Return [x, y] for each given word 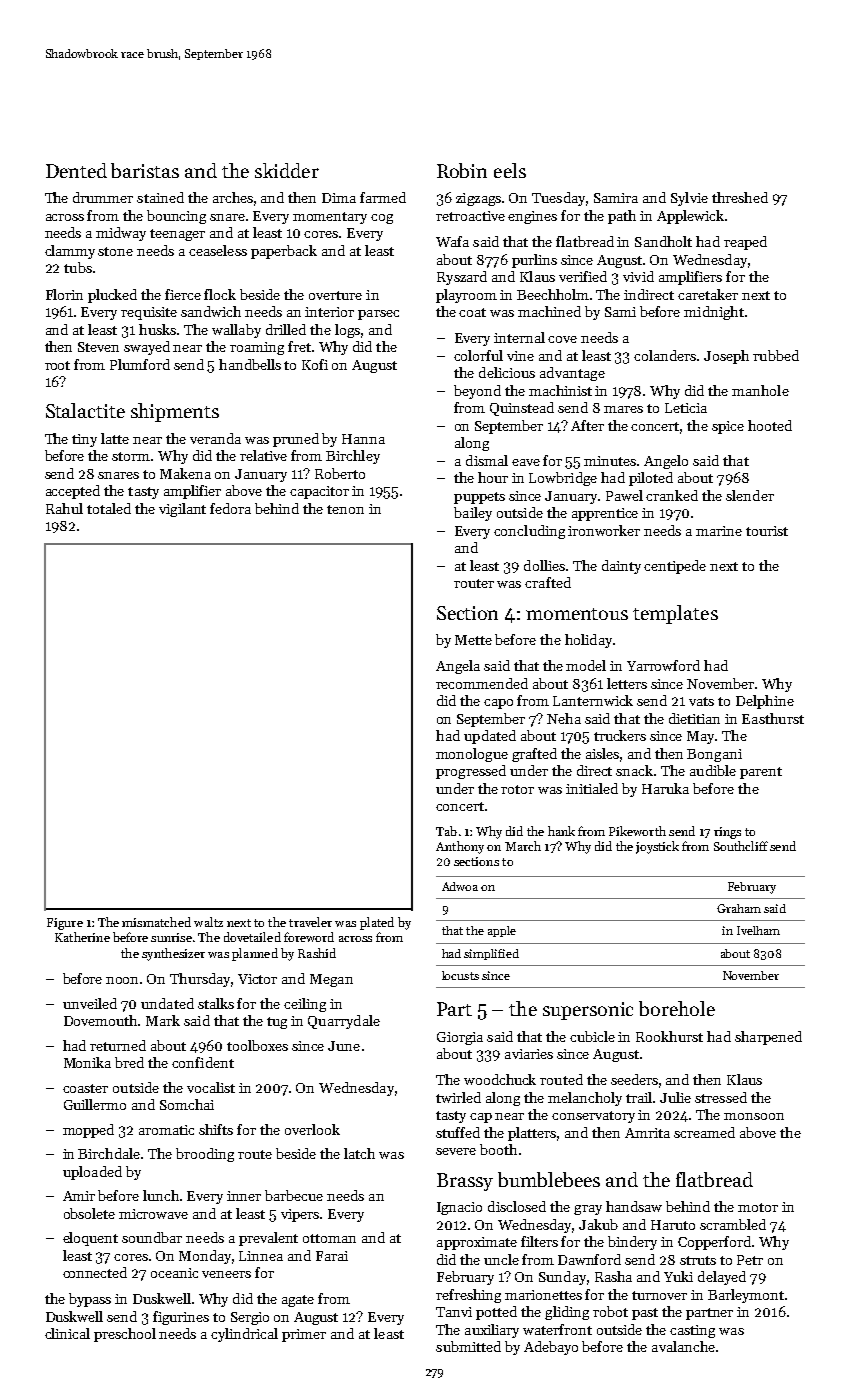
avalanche [683, 1346]
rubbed [776, 355]
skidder [287, 170]
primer [304, 1335]
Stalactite [85, 410]
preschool [125, 1335]
